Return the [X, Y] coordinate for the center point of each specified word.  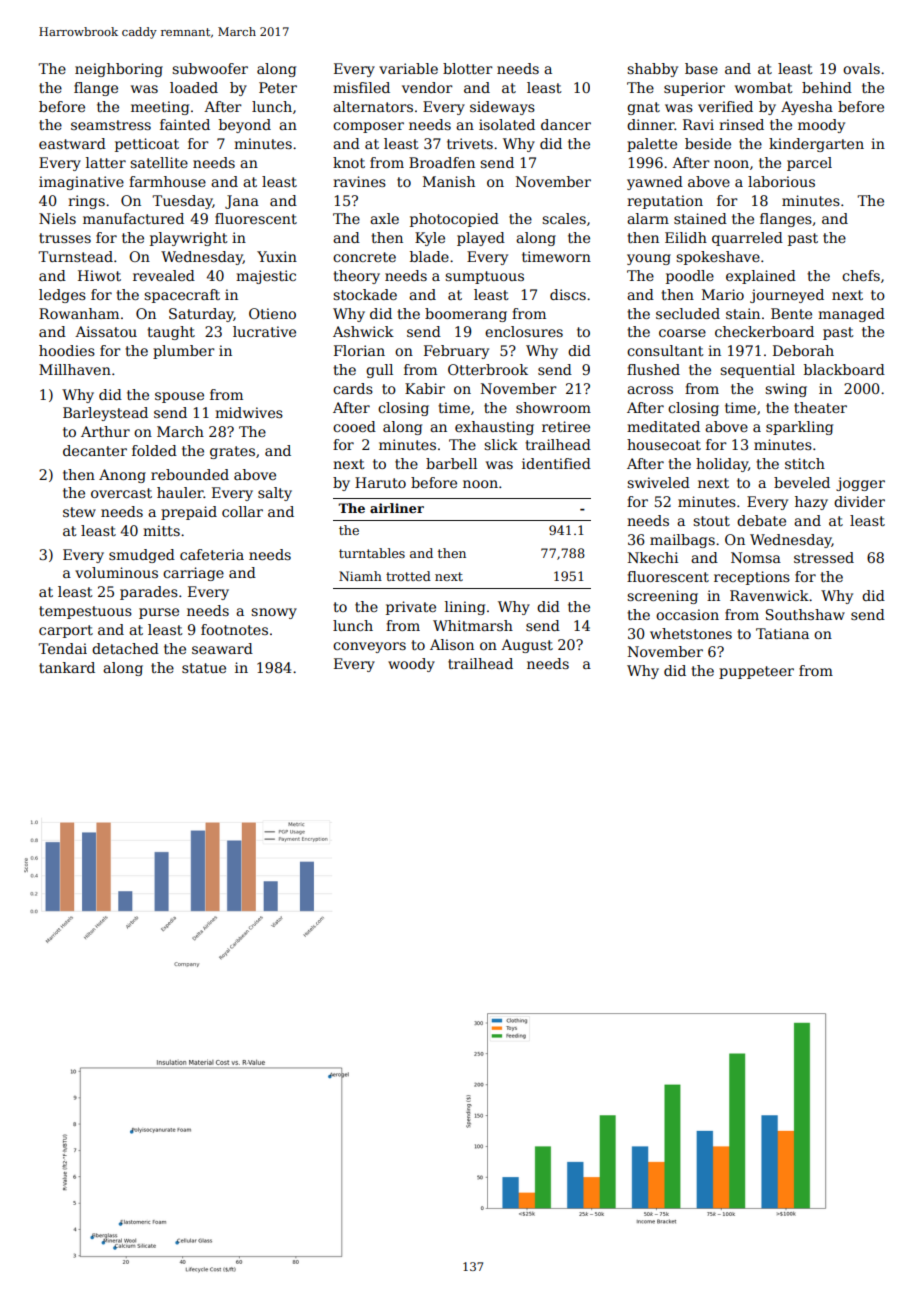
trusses [65, 238]
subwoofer [210, 68]
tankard [67, 667]
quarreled [747, 239]
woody [411, 665]
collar [242, 511]
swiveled [658, 482]
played [481, 239]
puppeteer [756, 672]
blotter [468, 68]
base [701, 68]
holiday [722, 465]
